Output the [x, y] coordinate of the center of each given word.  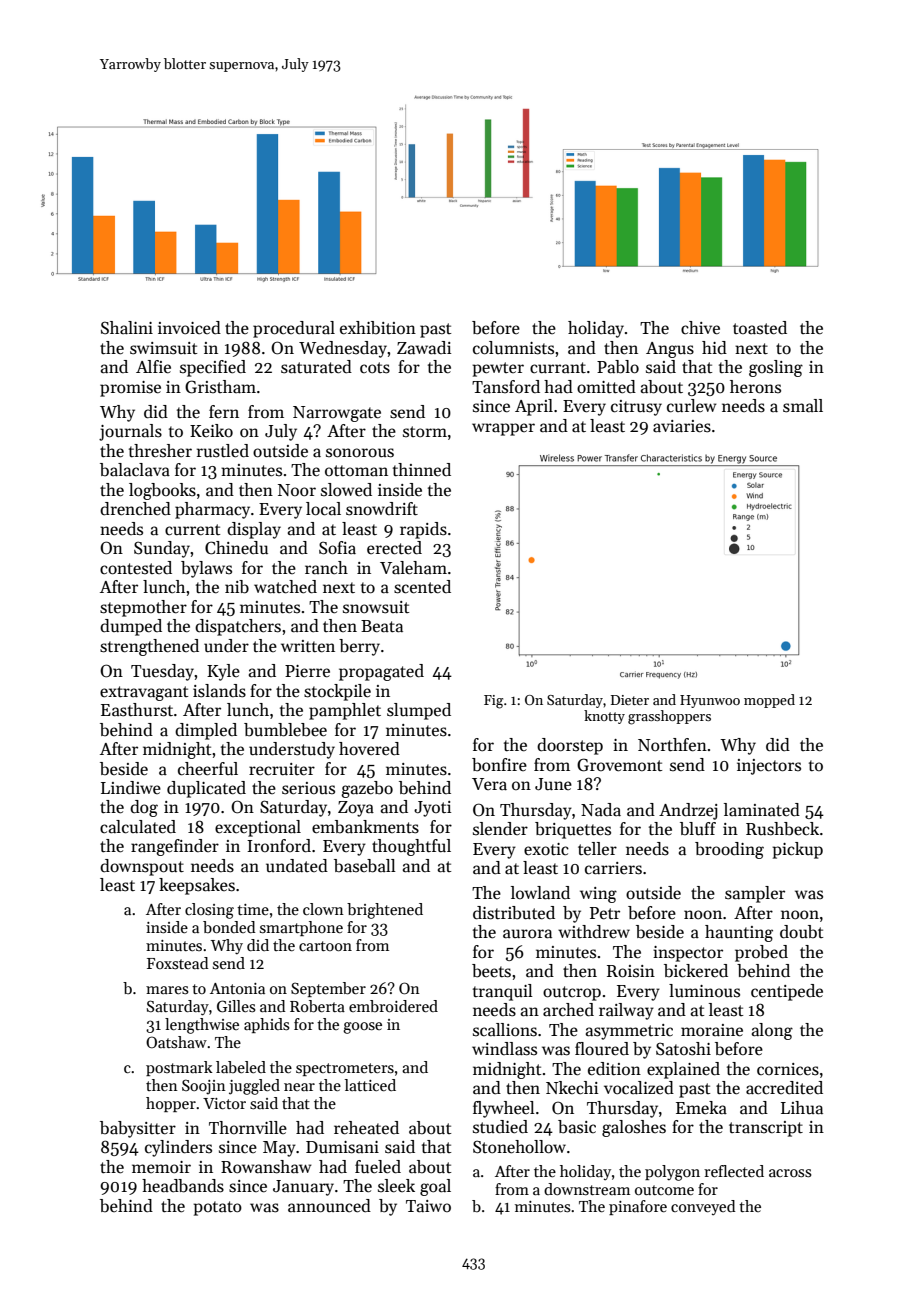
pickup [797, 850]
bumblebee [285, 730]
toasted [760, 328]
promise [130, 389]
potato [217, 1208]
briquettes [573, 830]
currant [558, 368]
